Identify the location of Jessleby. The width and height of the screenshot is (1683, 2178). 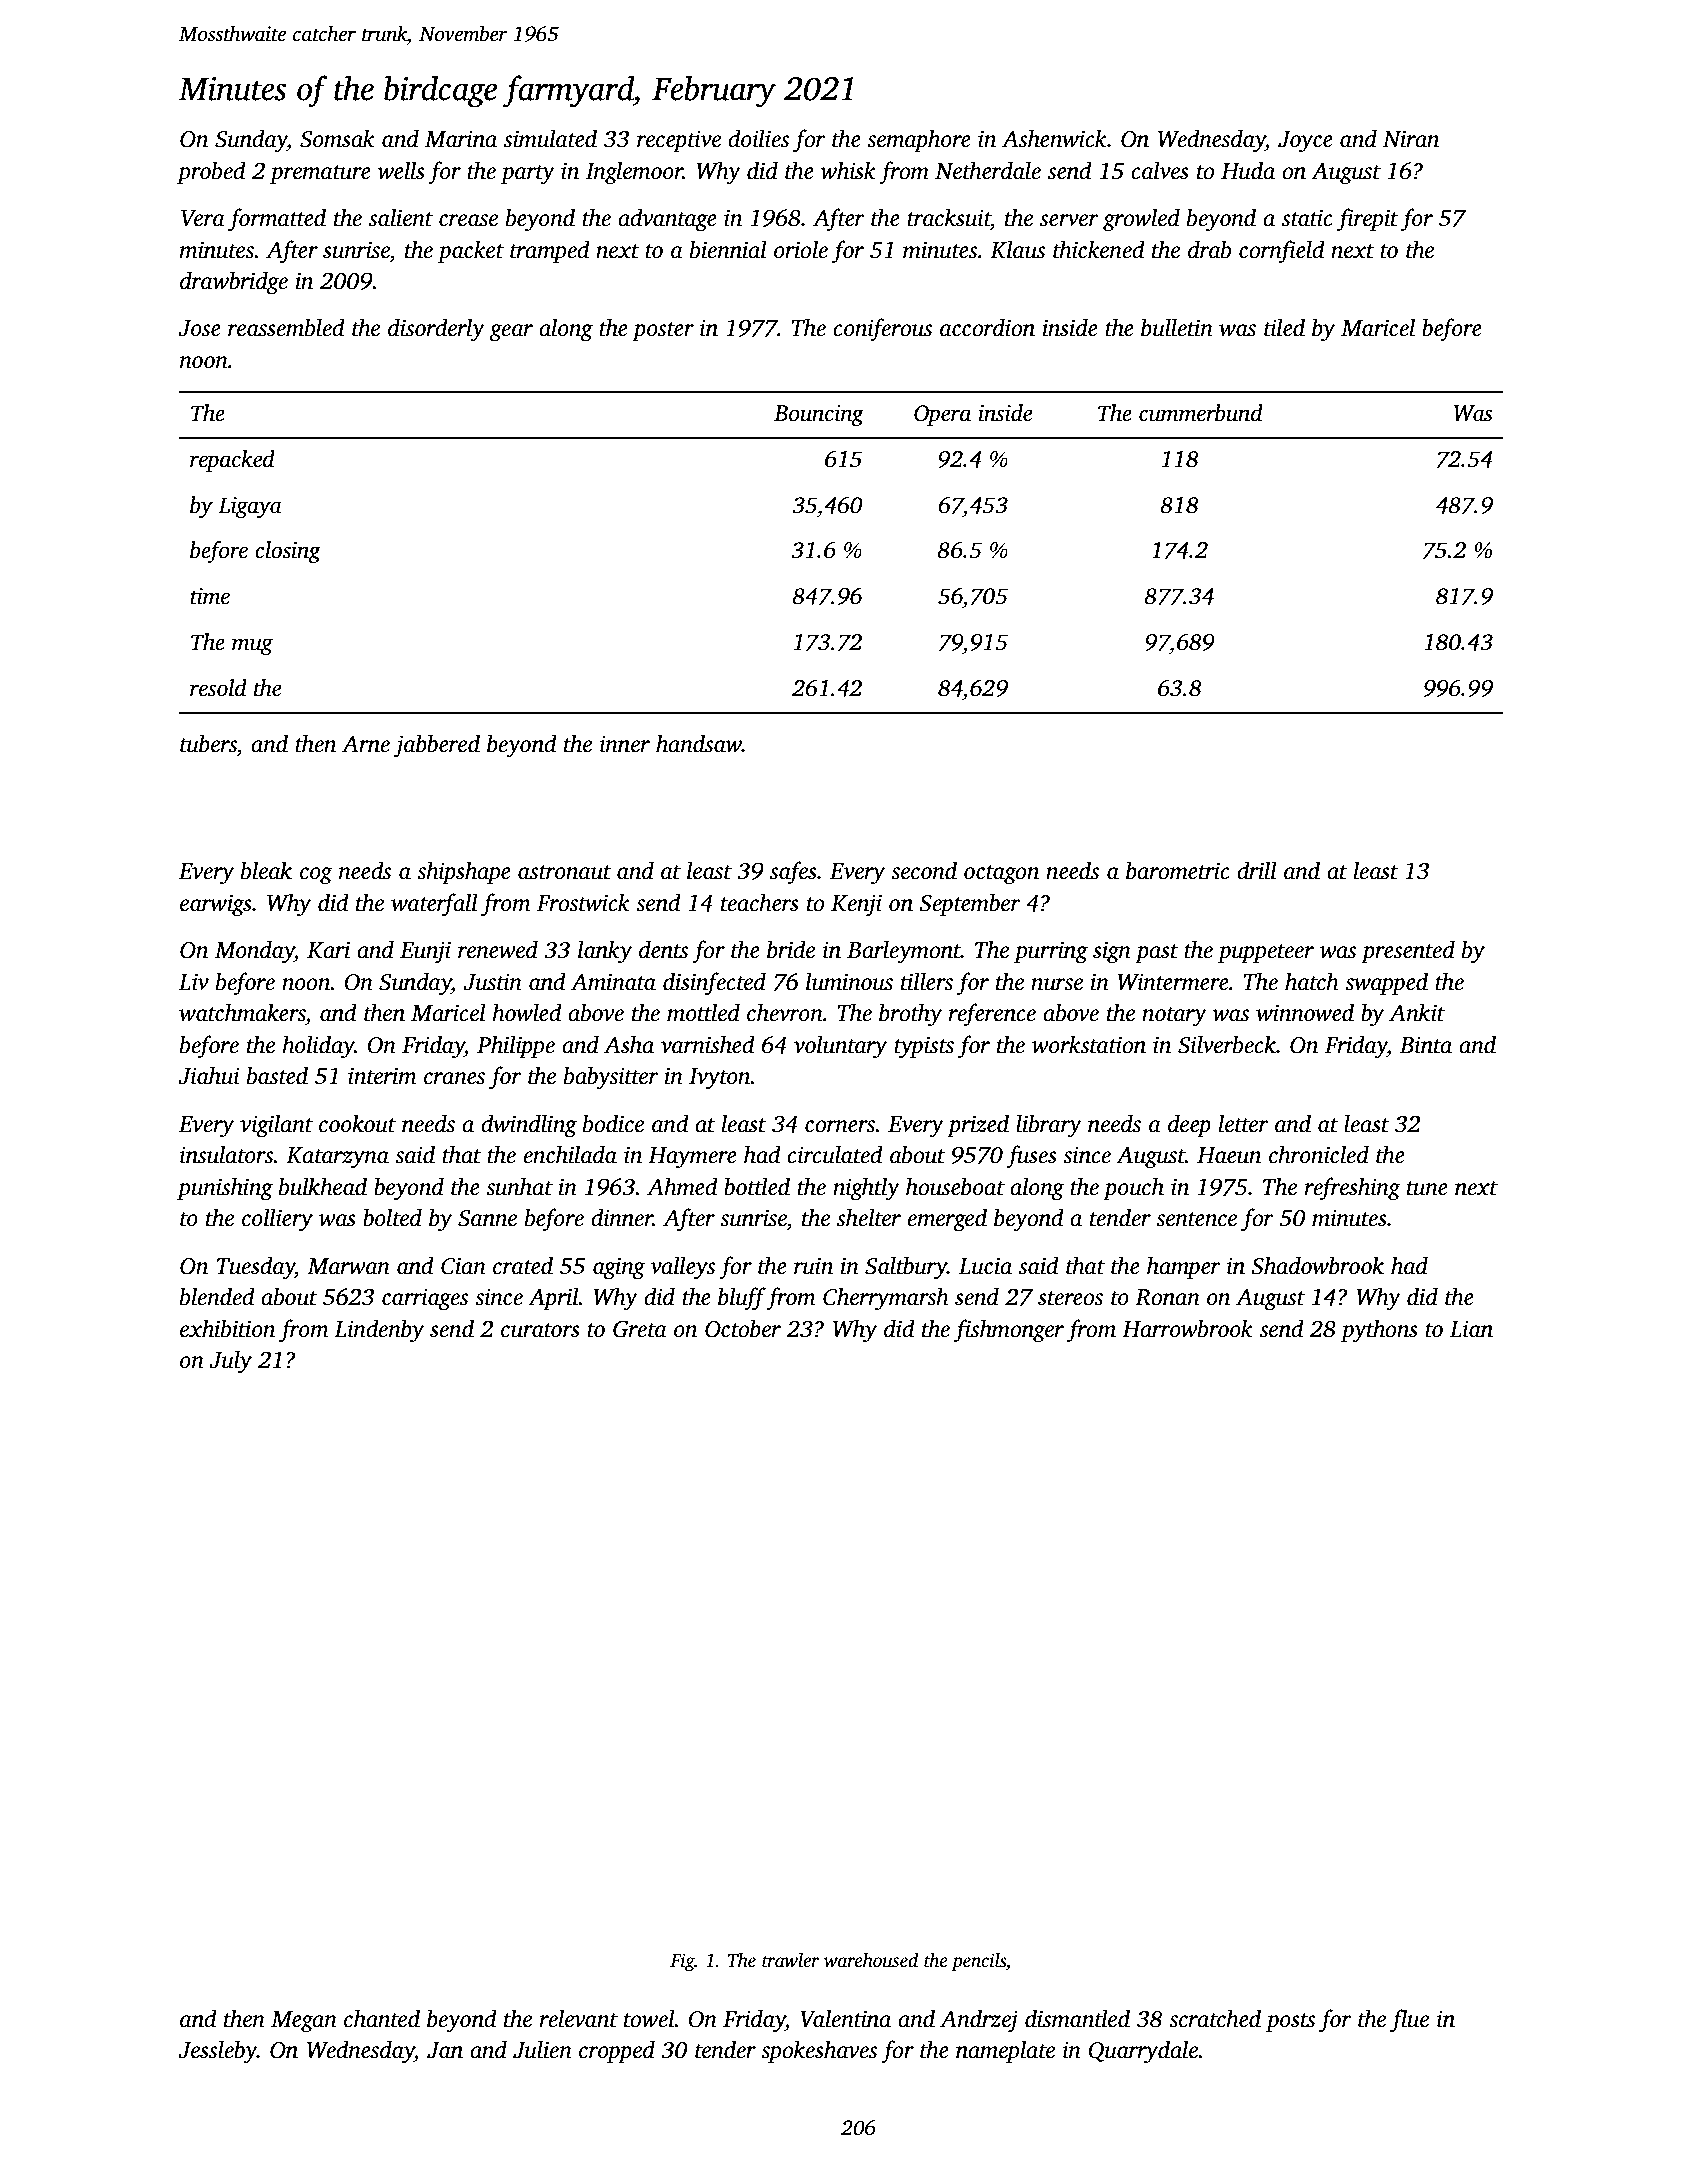
(218, 2052).
